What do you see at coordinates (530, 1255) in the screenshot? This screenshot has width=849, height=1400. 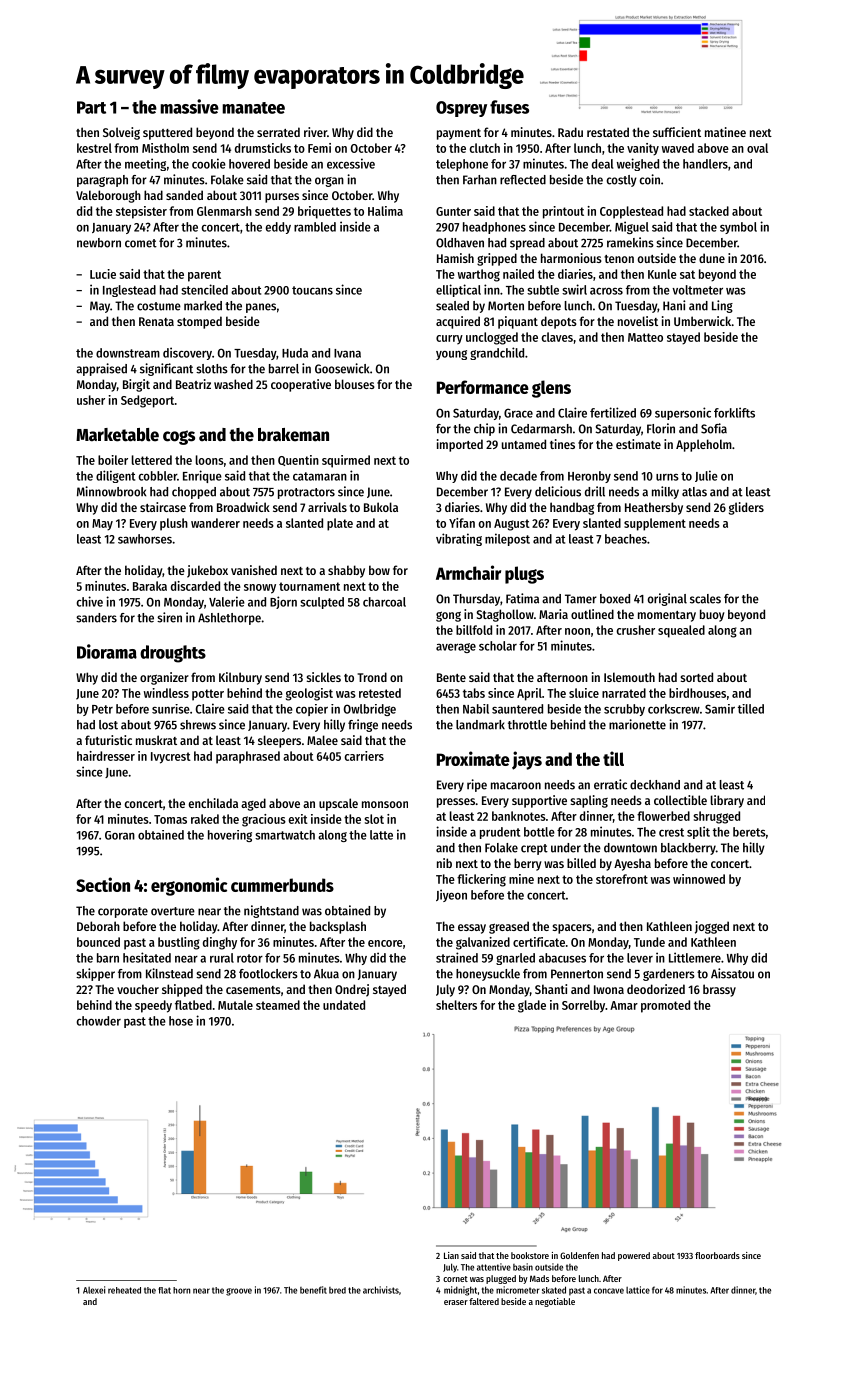 I see `bookstore` at bounding box center [530, 1255].
